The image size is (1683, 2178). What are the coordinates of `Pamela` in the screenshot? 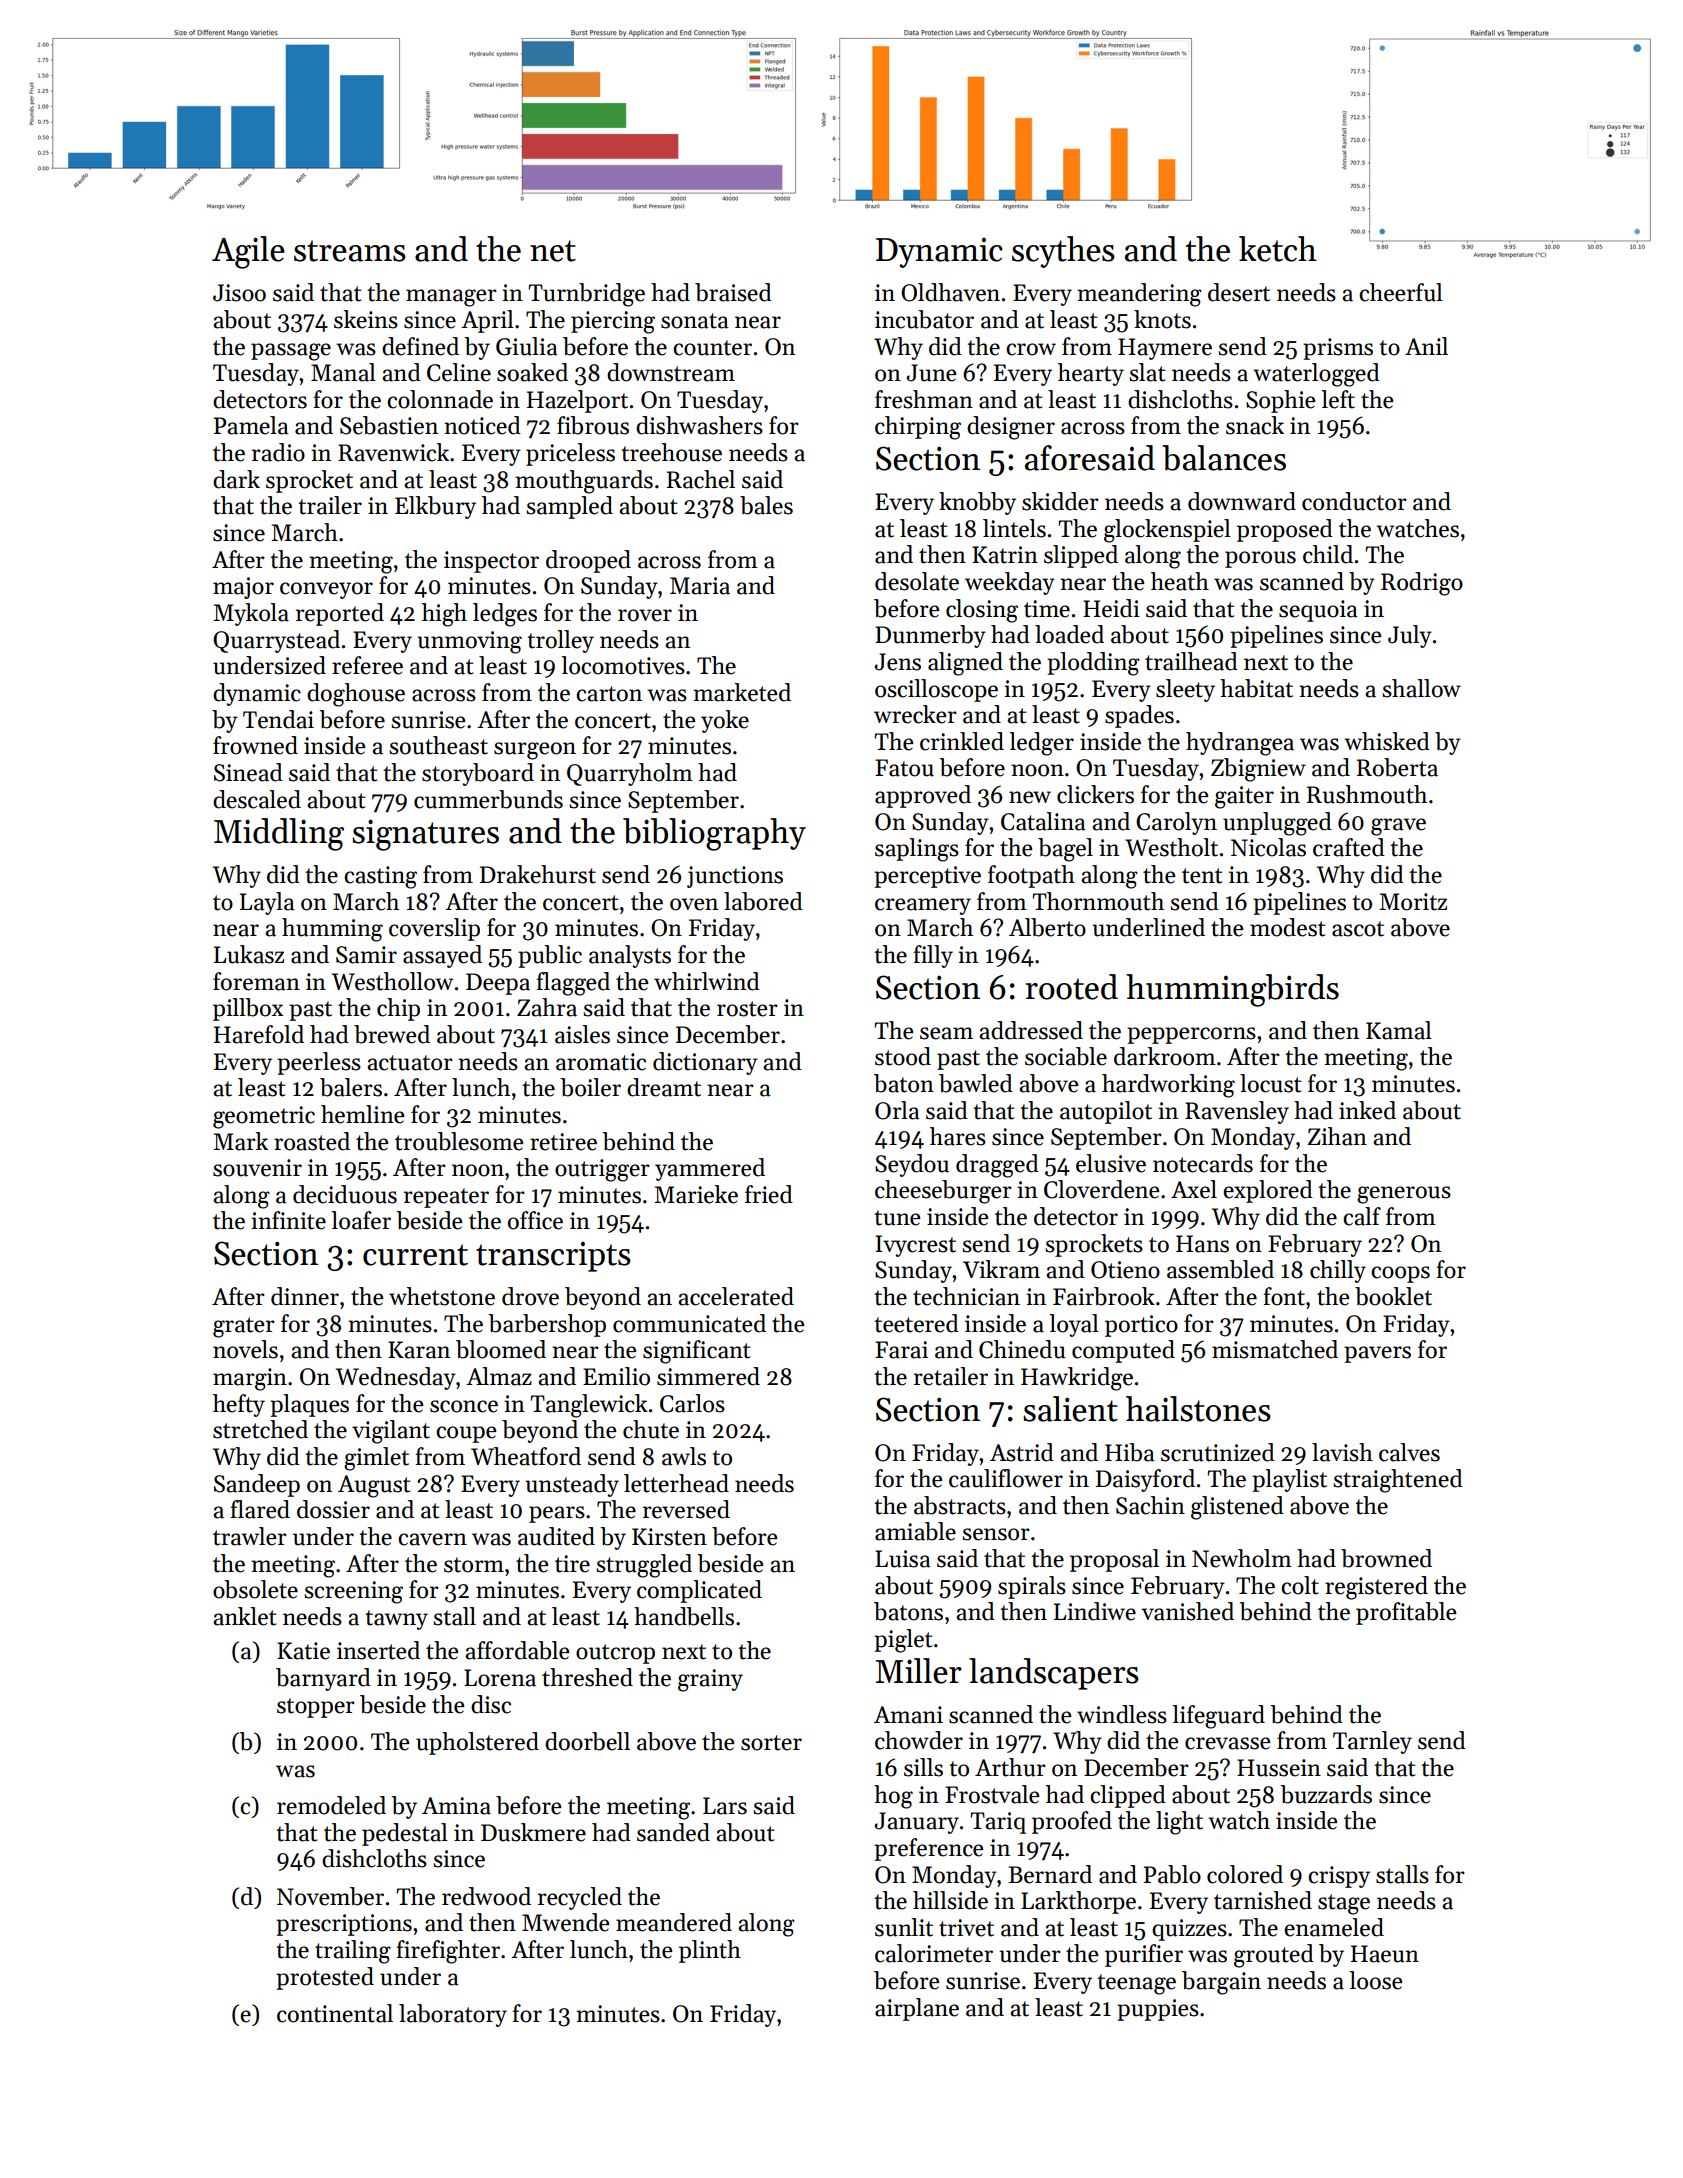 It's located at (251, 425).
